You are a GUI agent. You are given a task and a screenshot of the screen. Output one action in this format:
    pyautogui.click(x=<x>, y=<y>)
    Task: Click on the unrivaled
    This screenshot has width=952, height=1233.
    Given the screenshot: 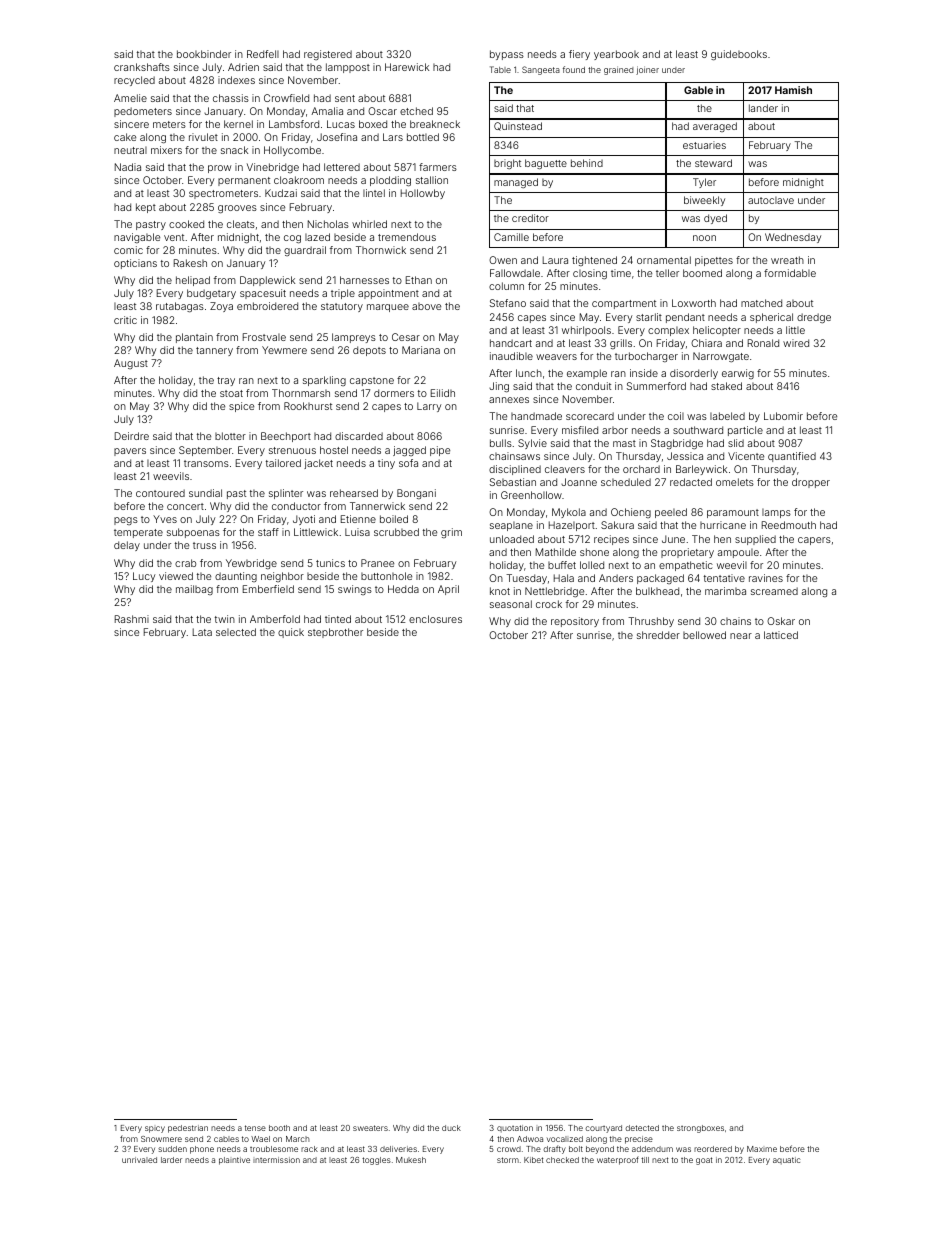 What is the action you would take?
    pyautogui.click(x=139, y=1160)
